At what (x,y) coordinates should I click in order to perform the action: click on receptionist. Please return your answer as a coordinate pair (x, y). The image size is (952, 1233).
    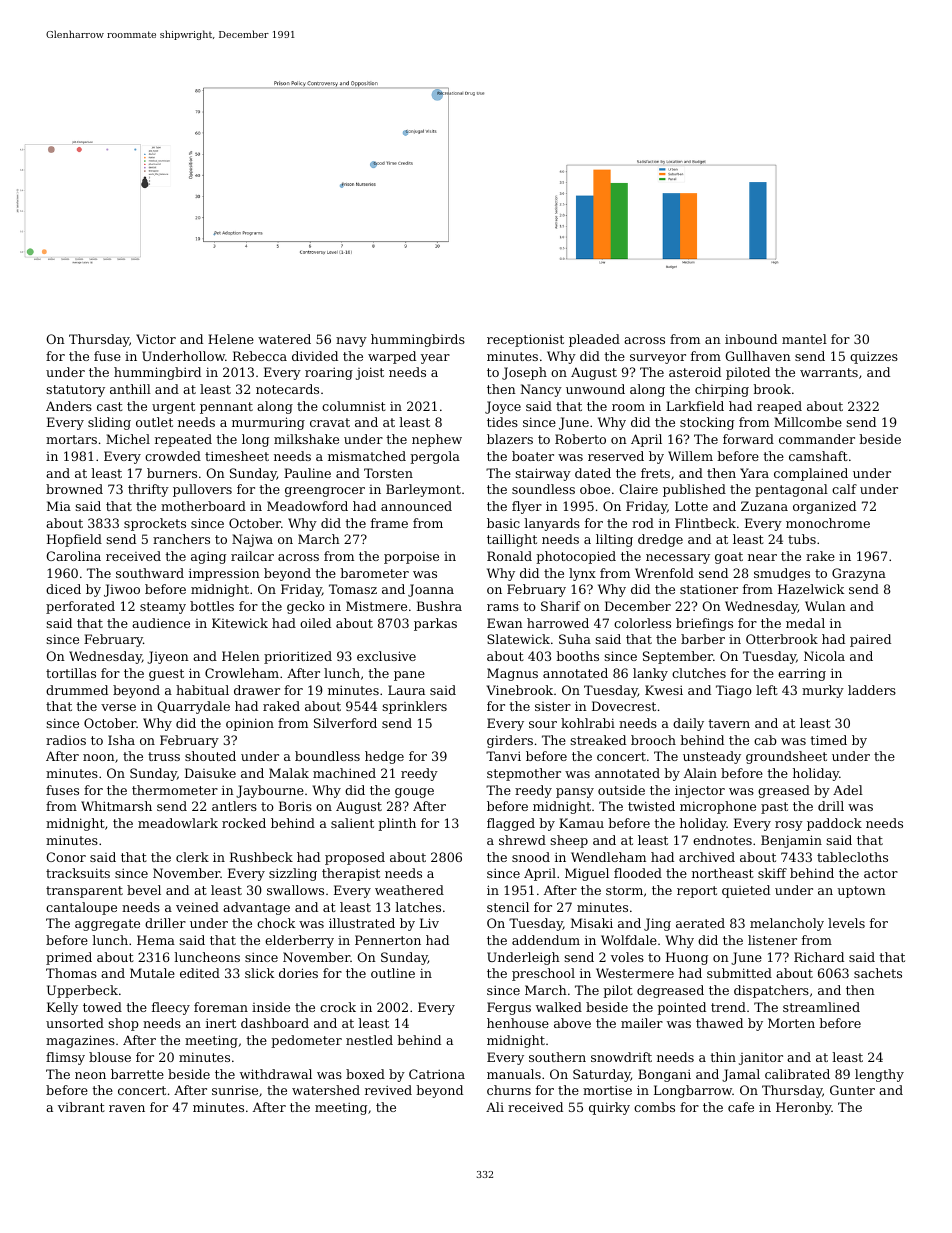
    Looking at the image, I should click on (525, 340).
